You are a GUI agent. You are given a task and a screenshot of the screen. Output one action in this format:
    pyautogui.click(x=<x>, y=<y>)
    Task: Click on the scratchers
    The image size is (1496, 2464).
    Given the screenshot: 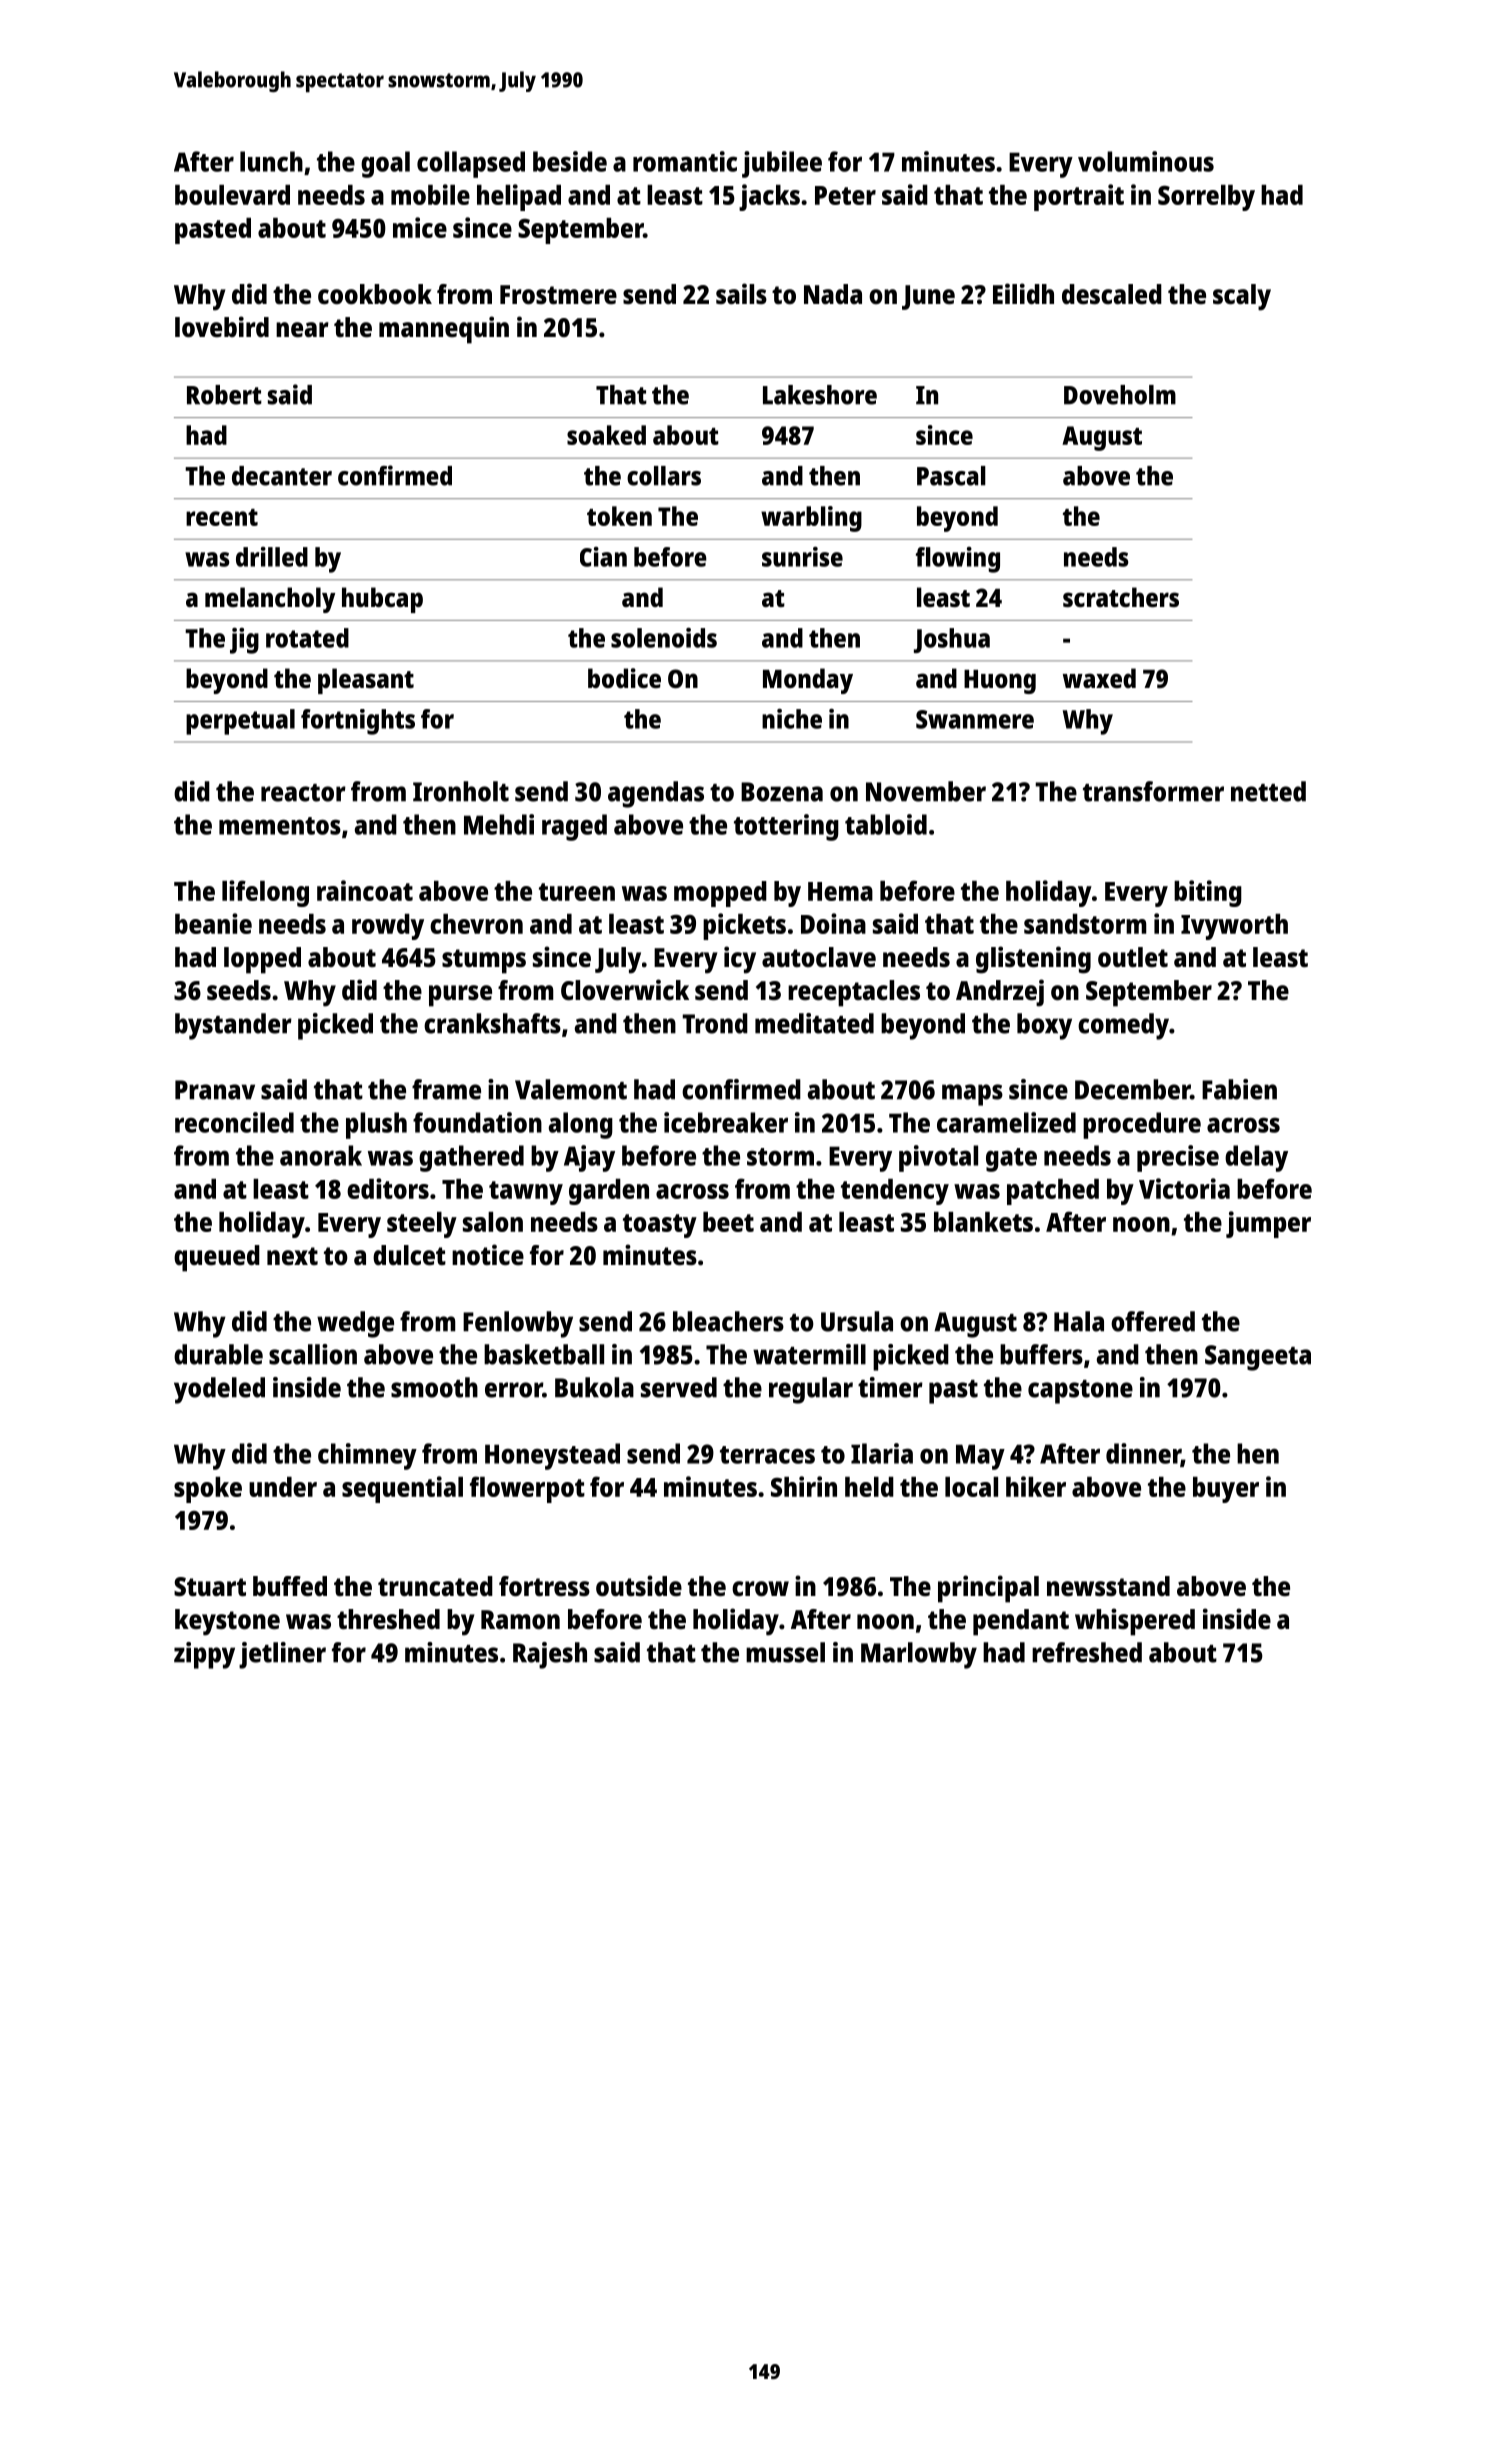 What is the action you would take?
    pyautogui.click(x=1121, y=597)
